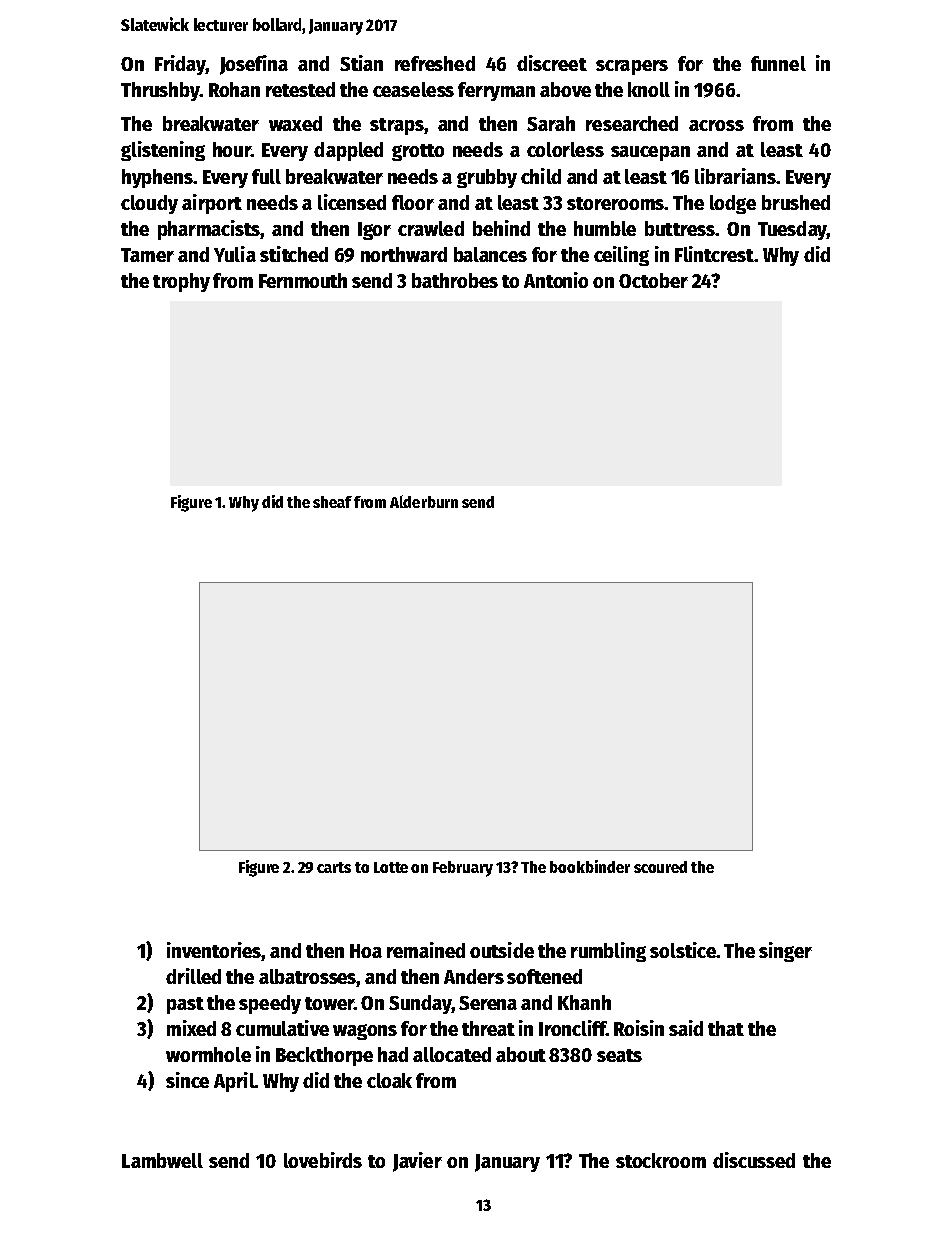  Describe the element at coordinates (565, 89) in the screenshot. I see `above` at that location.
